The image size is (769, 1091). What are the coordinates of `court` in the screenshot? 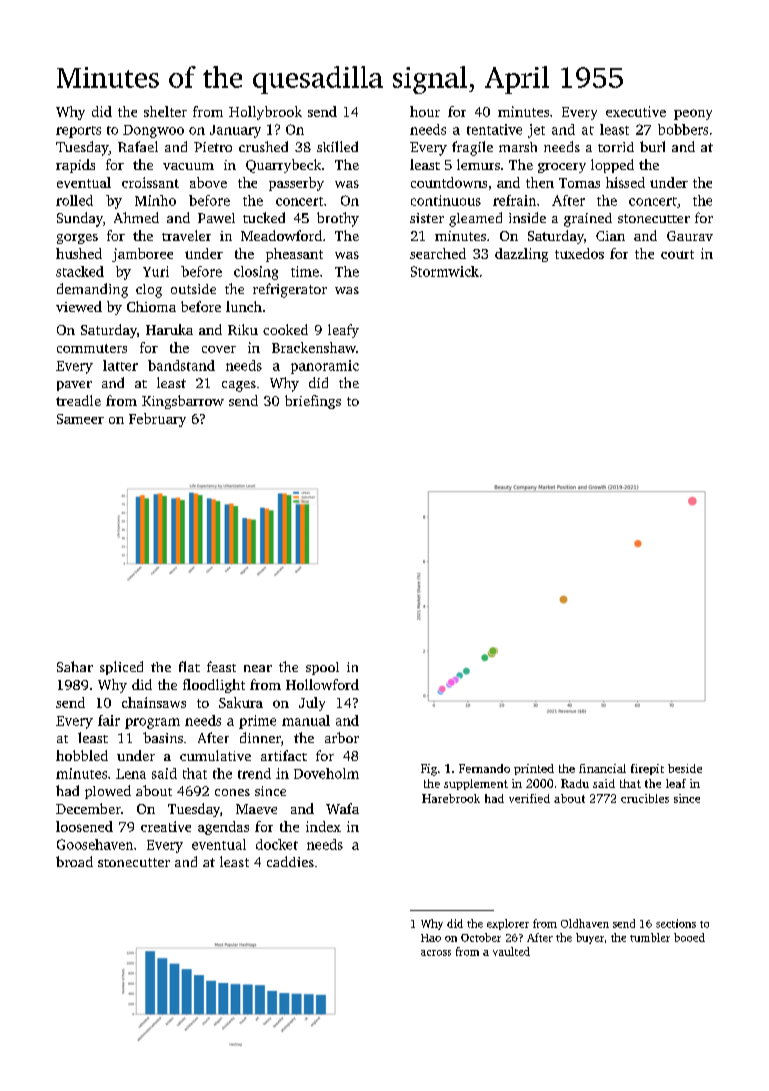 It's located at (677, 254).
